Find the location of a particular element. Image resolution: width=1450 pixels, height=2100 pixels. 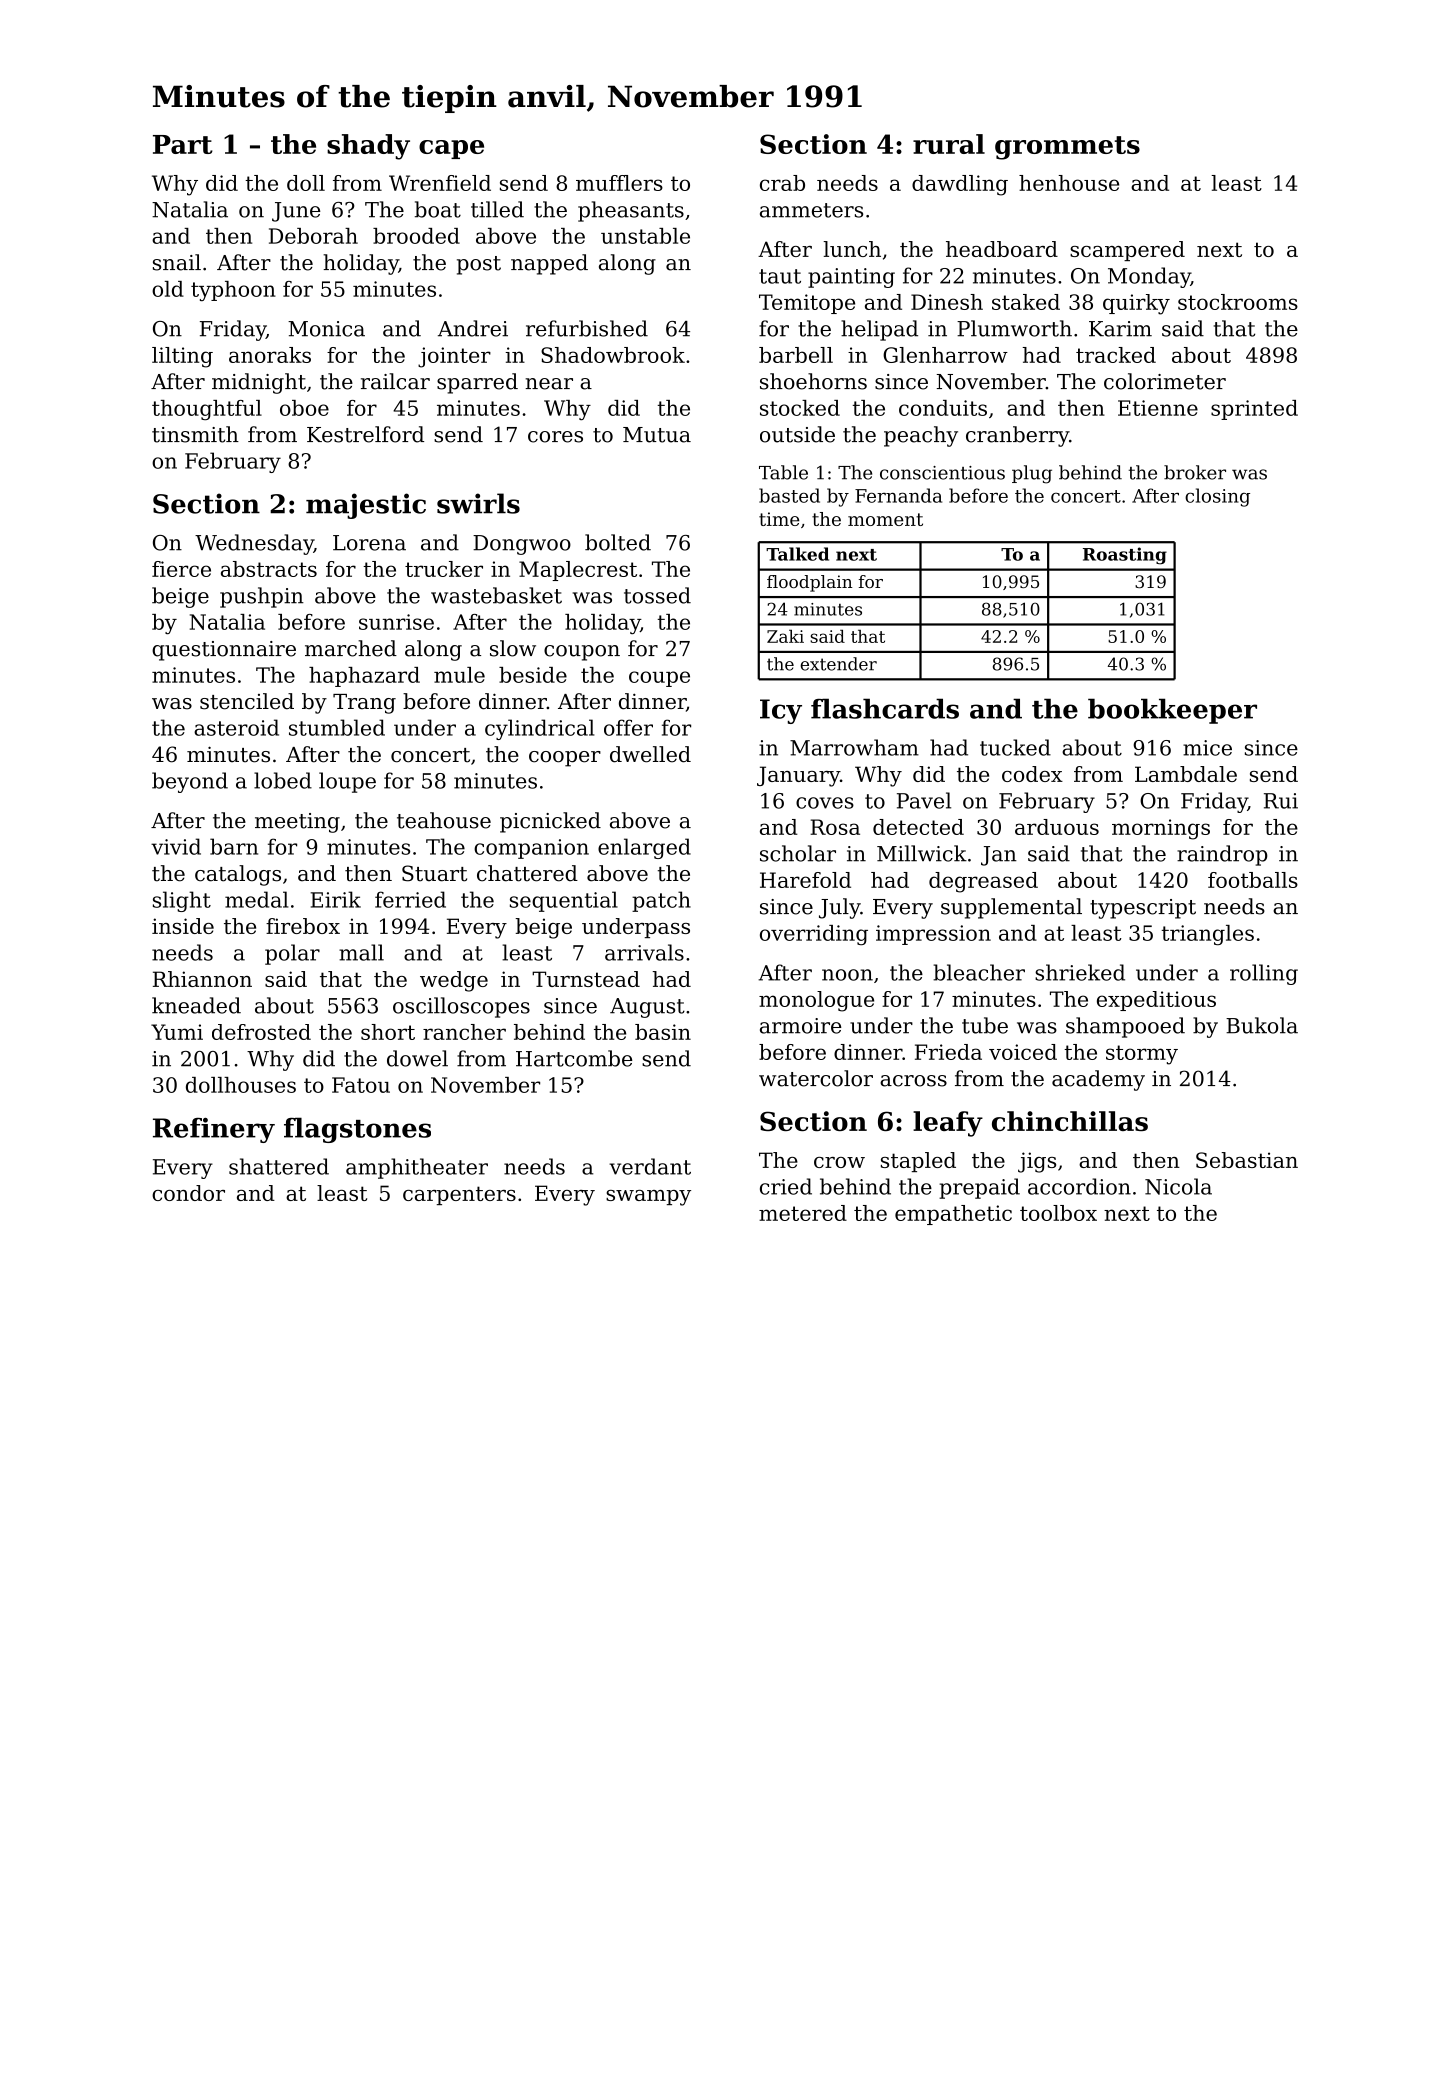

dwelled is located at coordinates (650, 754).
